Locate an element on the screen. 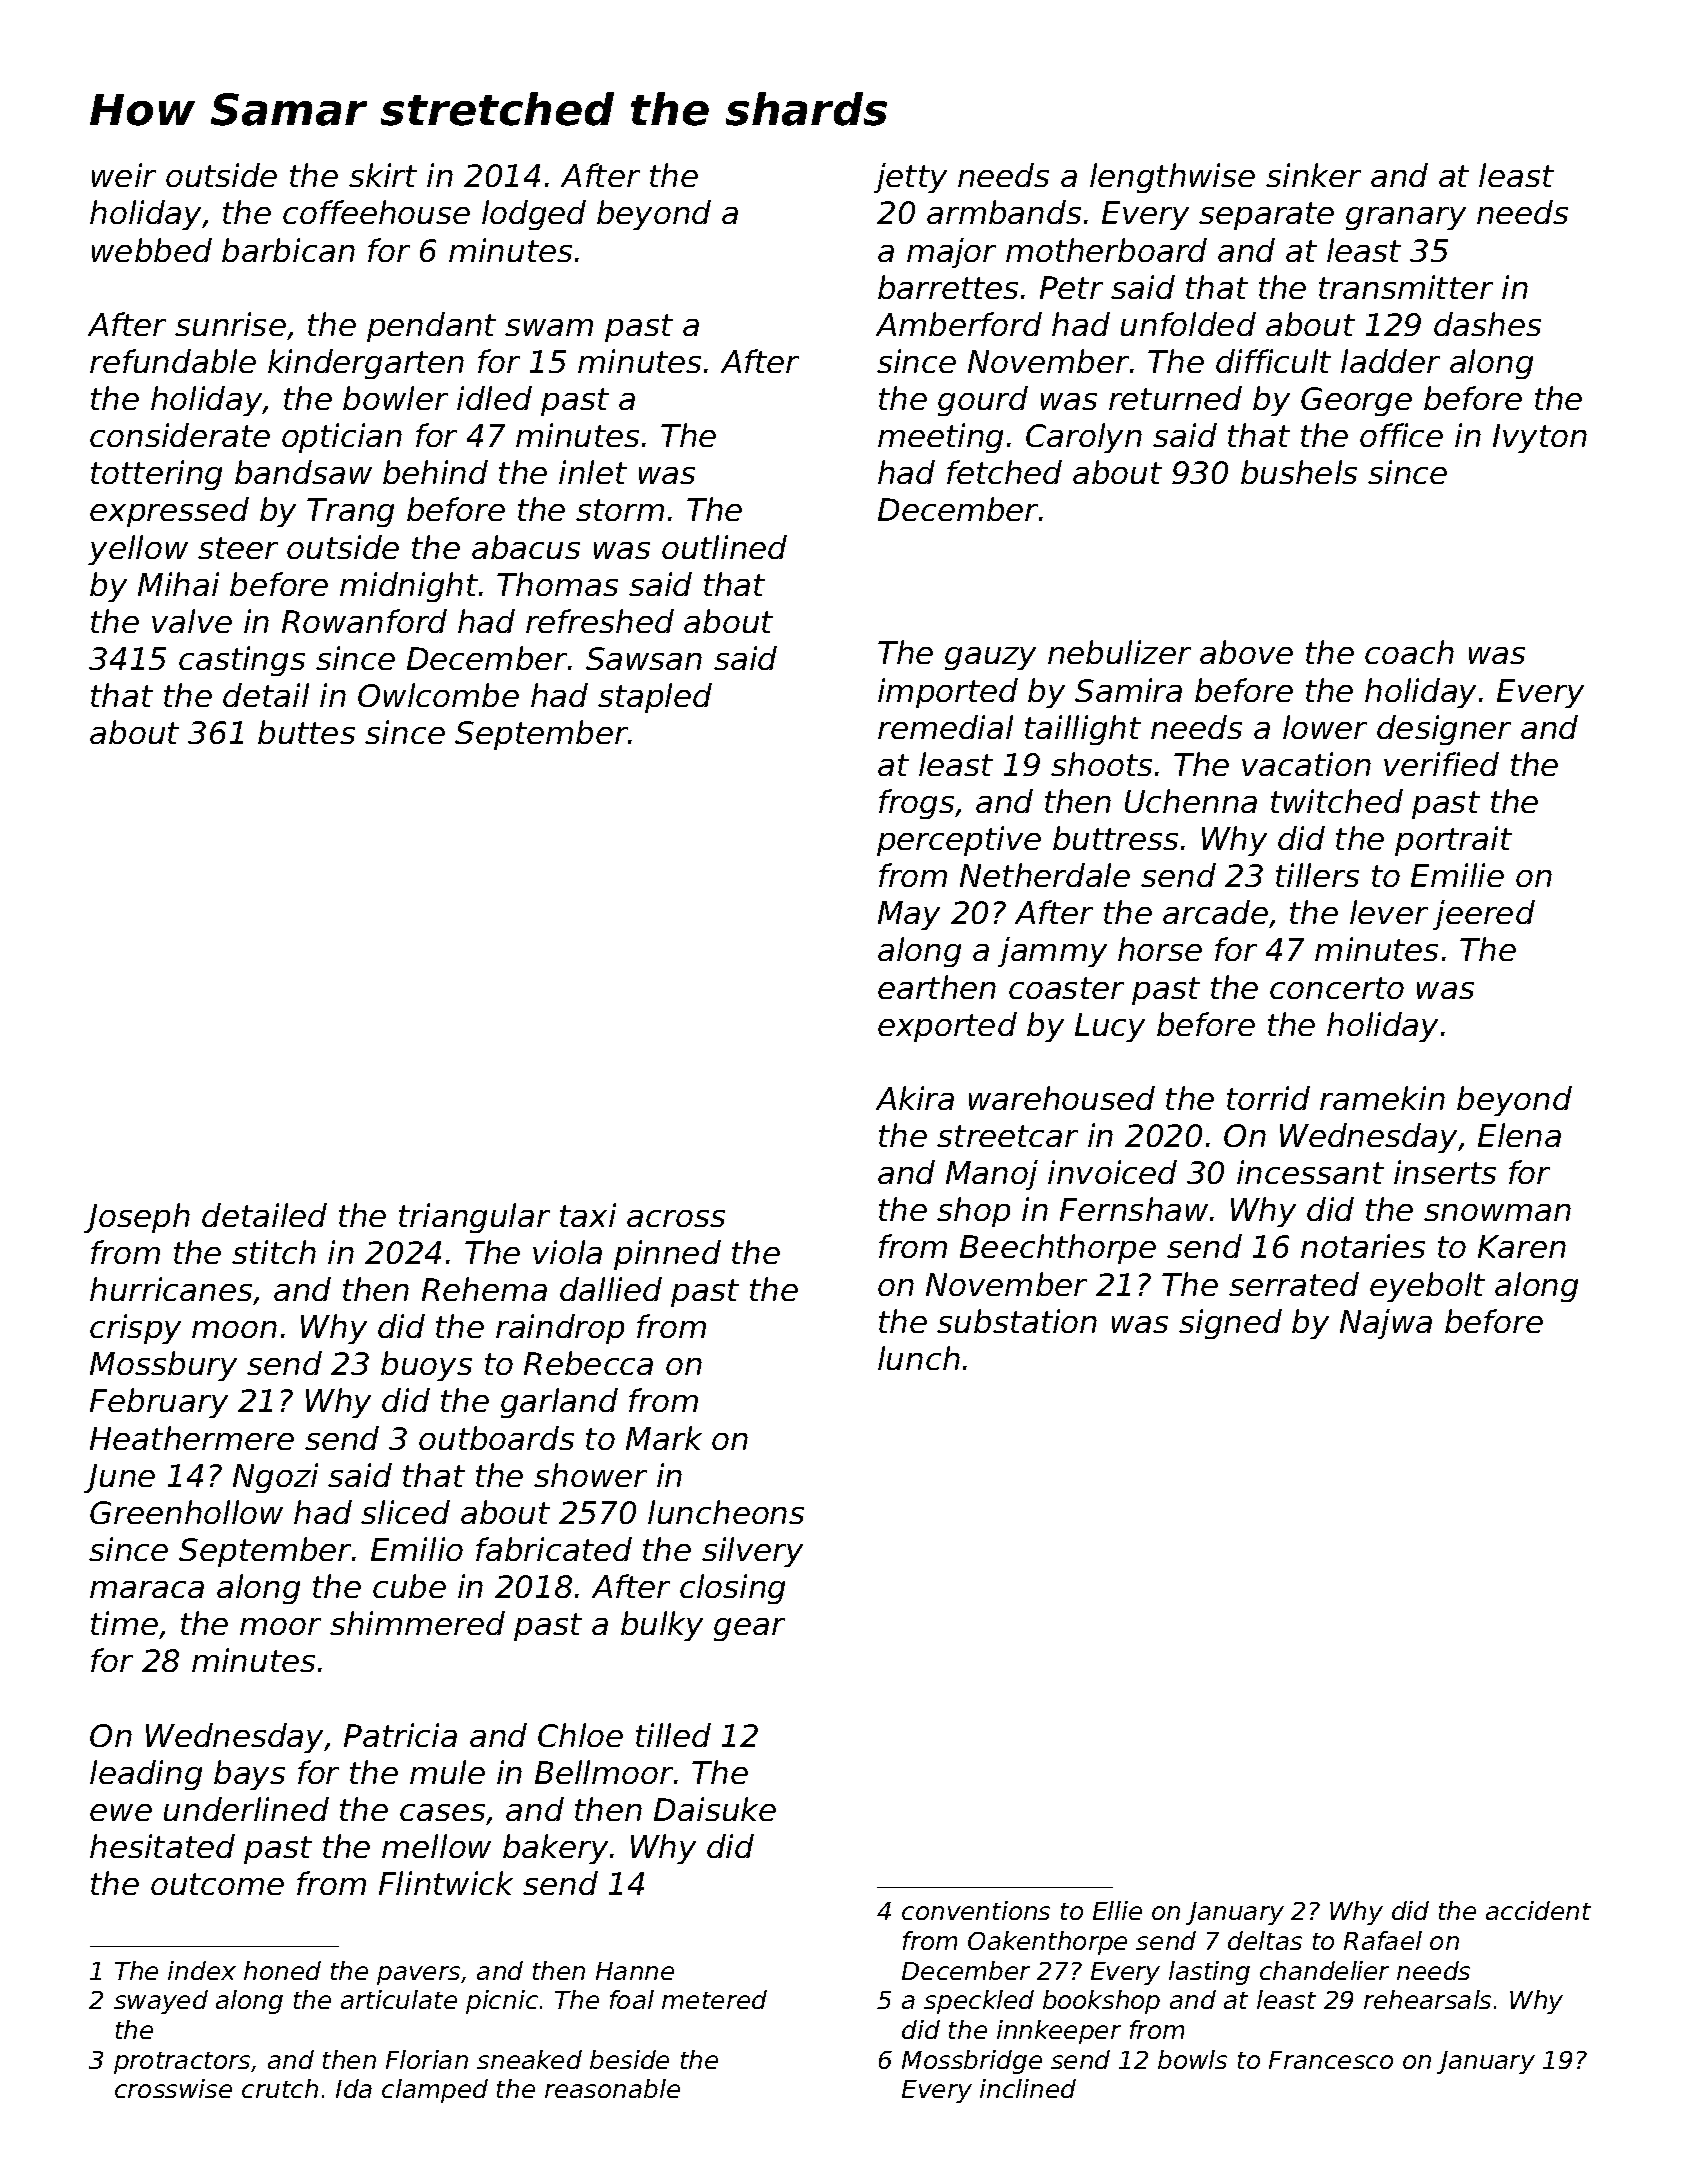 The image size is (1683, 2178). pendant is located at coordinates (431, 327).
